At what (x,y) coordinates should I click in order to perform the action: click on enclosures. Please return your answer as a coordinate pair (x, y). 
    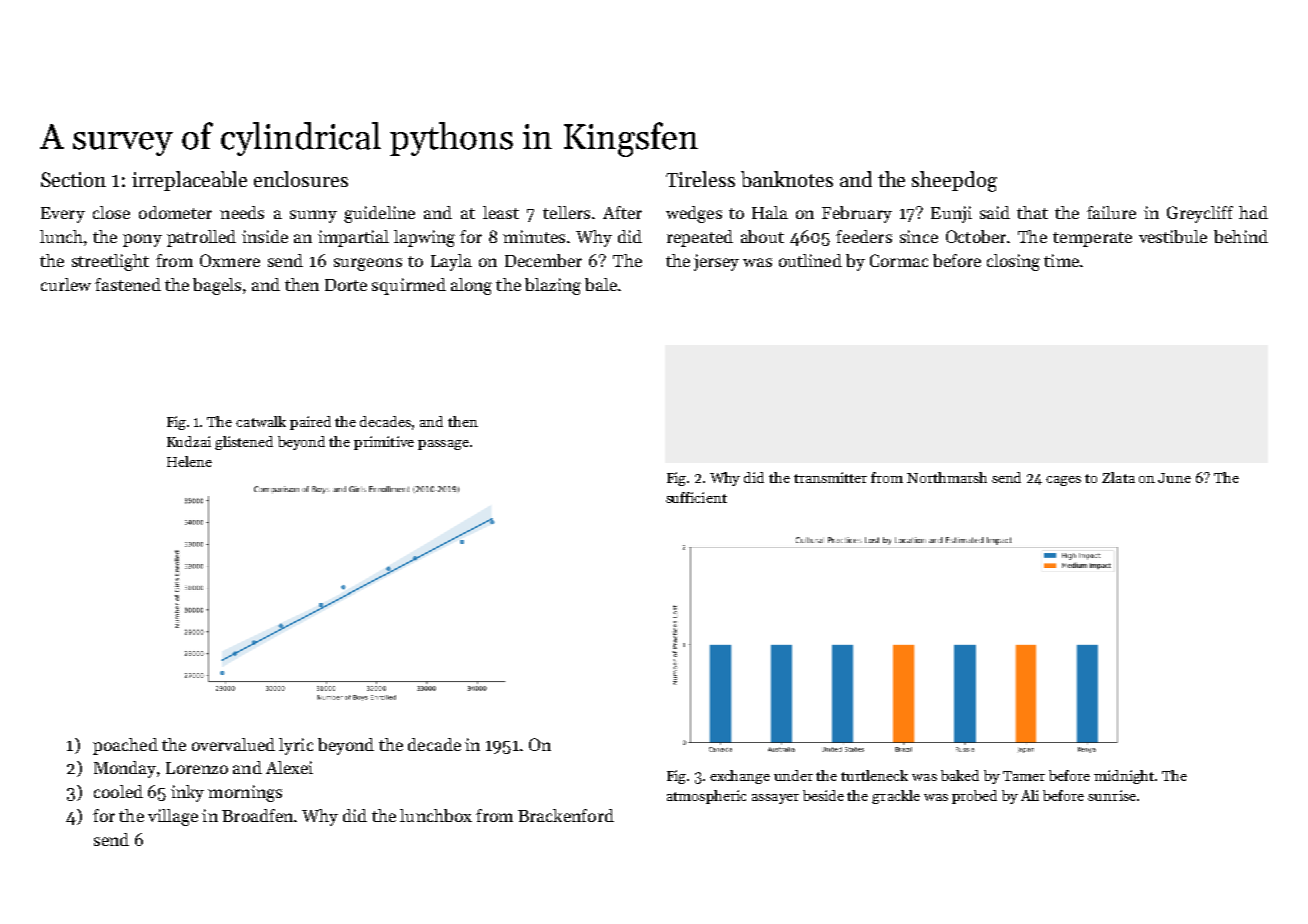
    Looking at the image, I should click on (301, 179).
